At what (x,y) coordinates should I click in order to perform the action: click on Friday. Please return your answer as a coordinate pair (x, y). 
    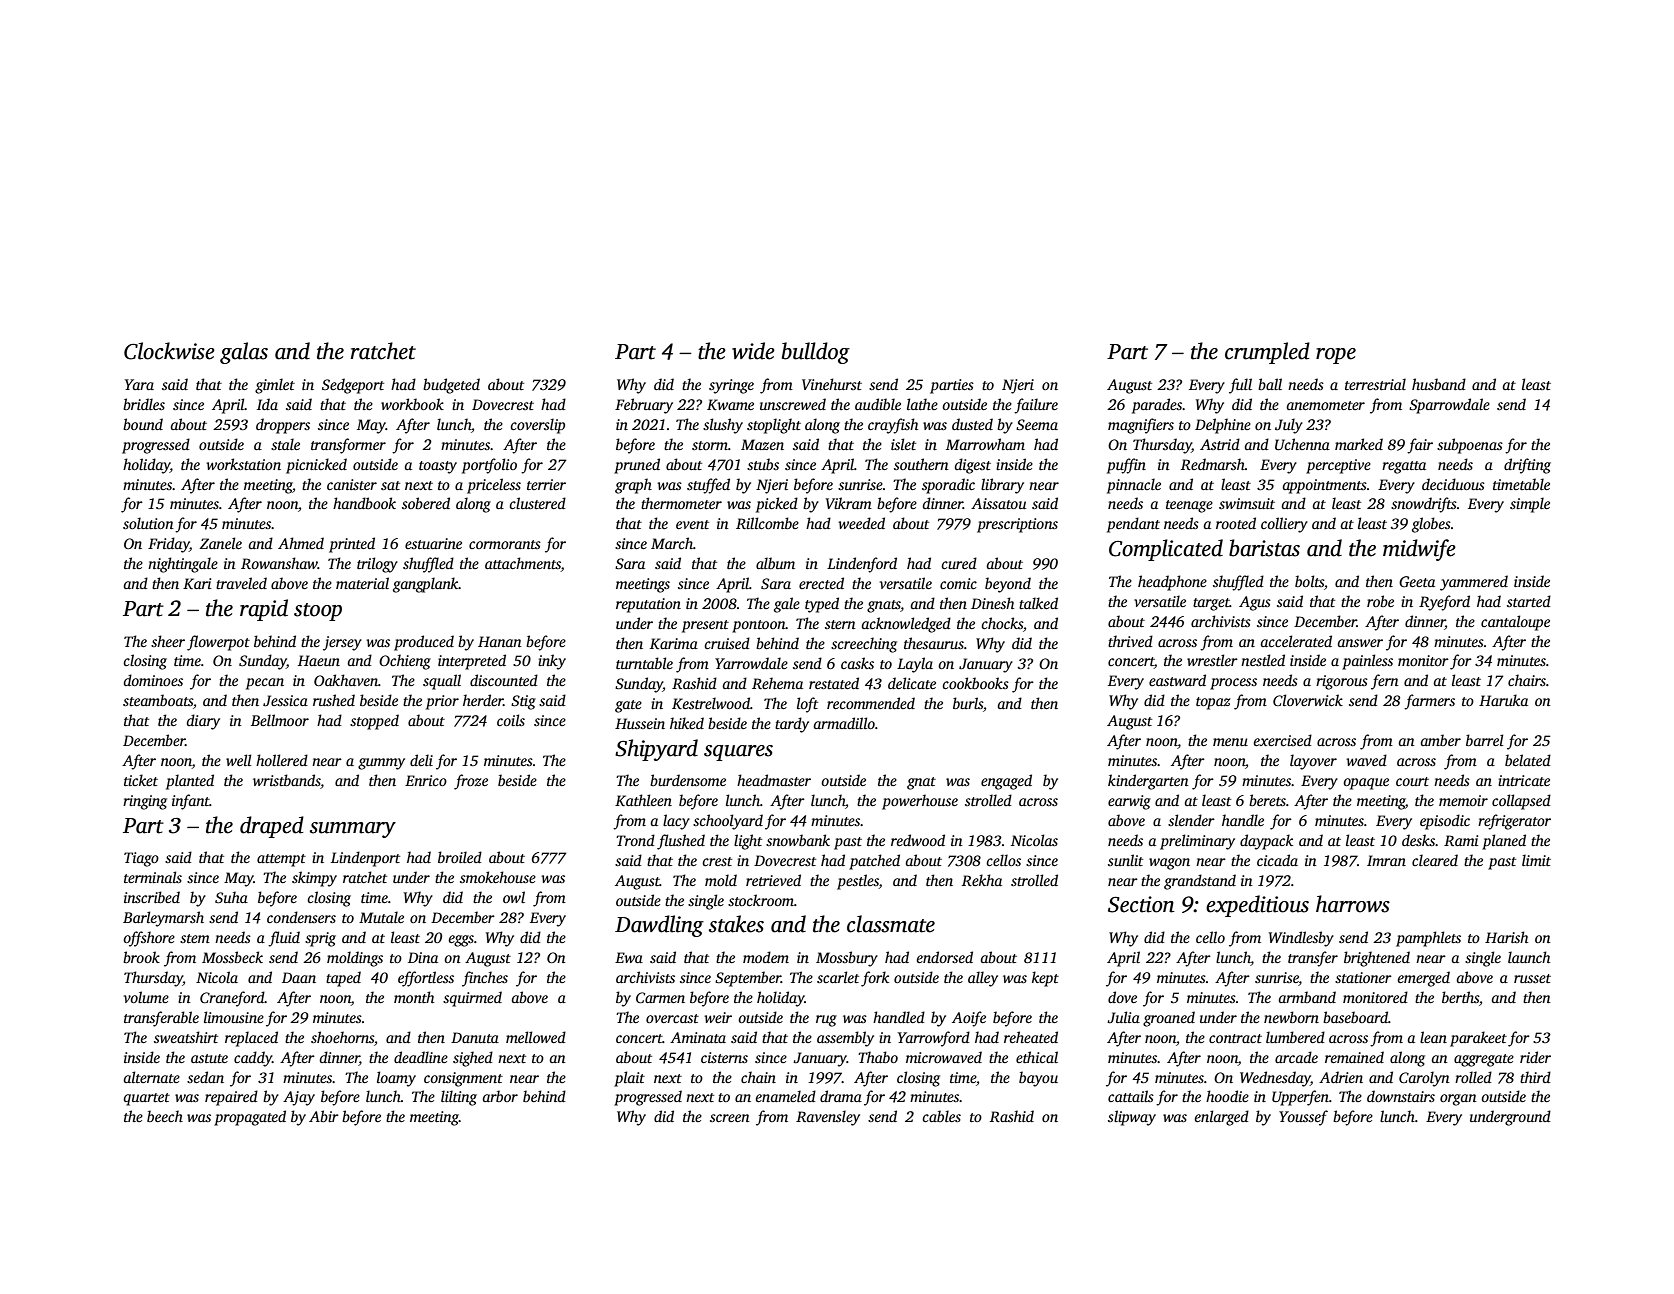
    Looking at the image, I should click on (169, 545).
